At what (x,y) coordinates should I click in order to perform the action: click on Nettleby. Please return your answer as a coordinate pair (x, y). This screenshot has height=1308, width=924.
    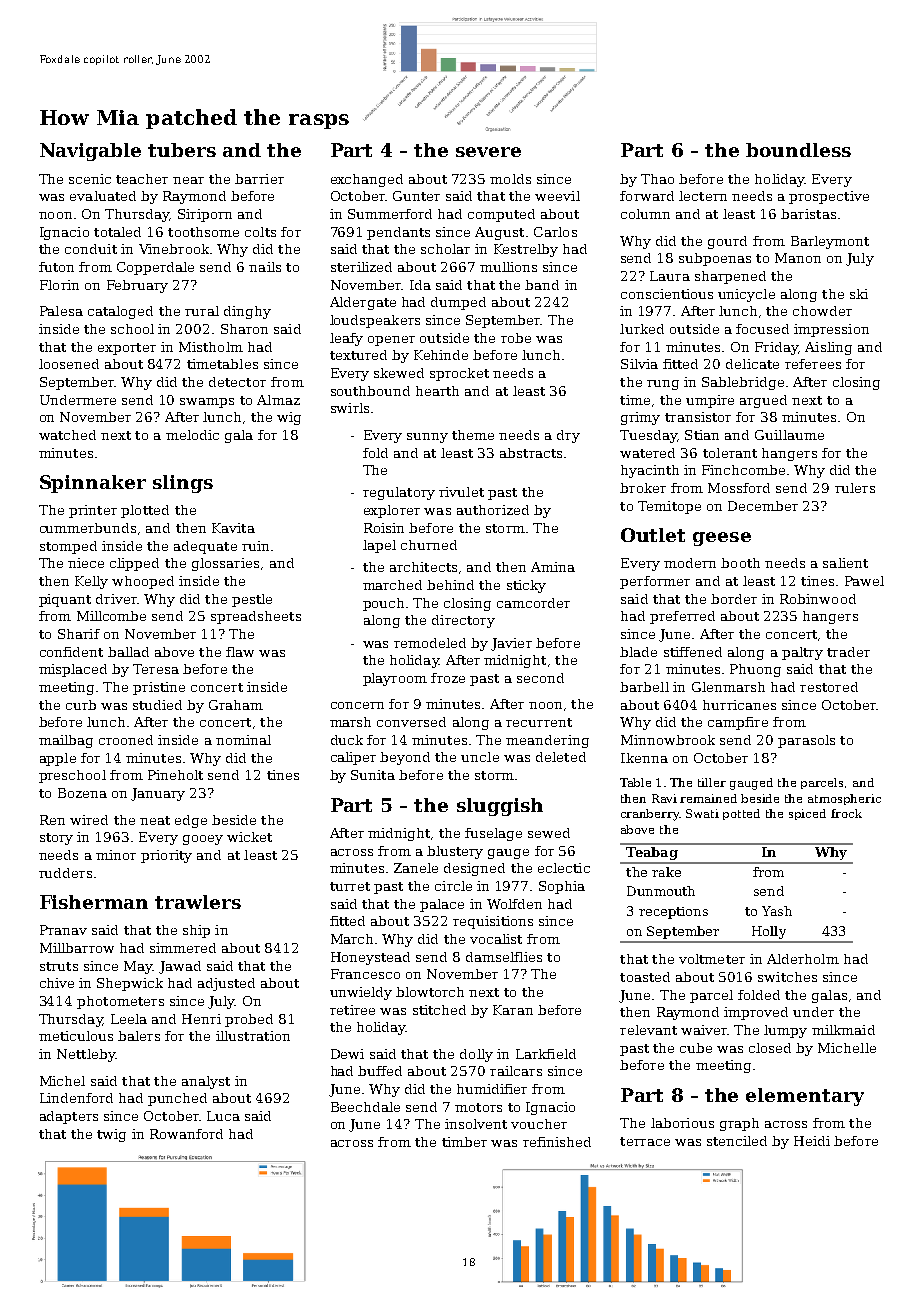
    Looking at the image, I should click on (86, 1055).
